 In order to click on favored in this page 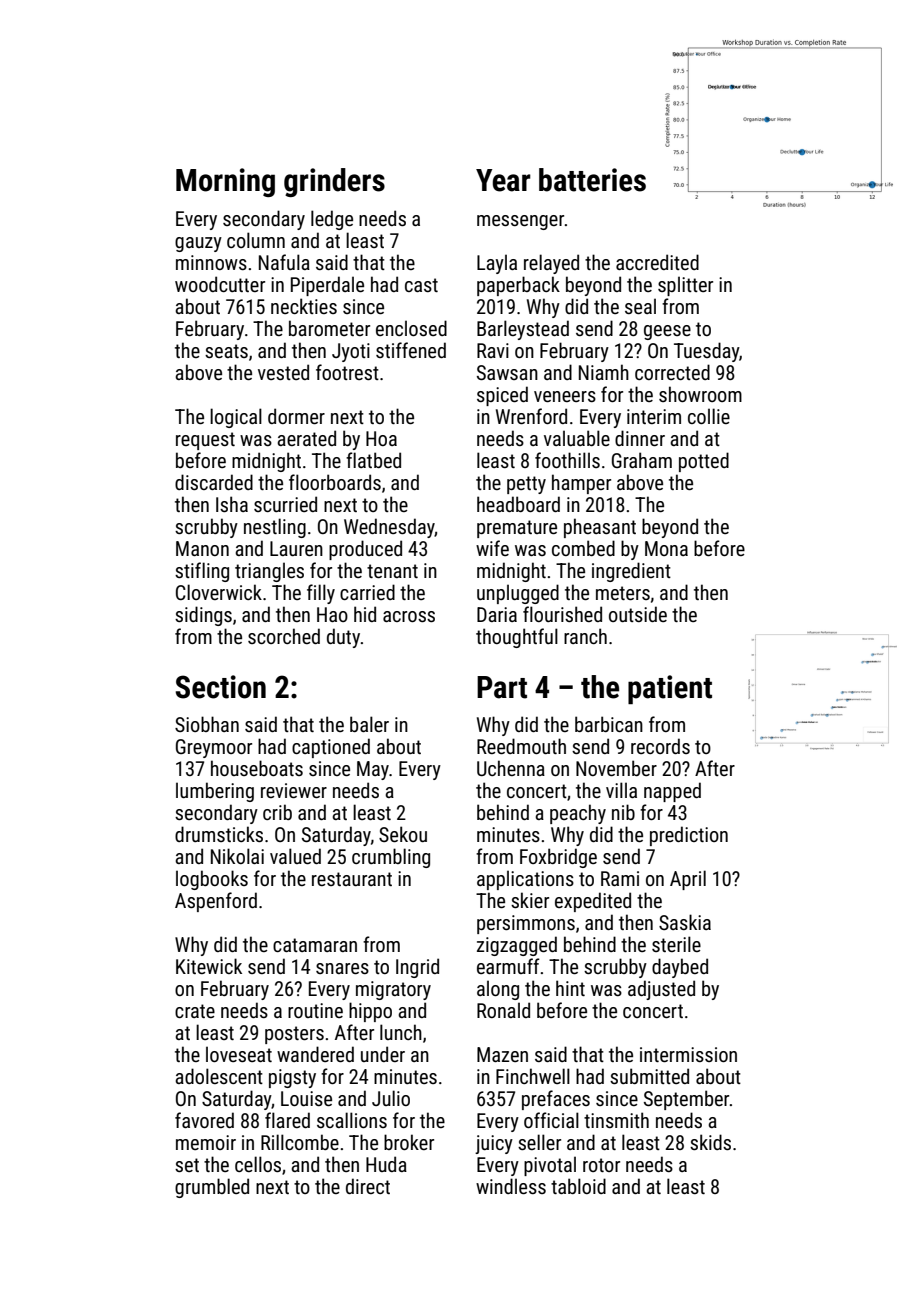, I will do `click(204, 1120)`.
